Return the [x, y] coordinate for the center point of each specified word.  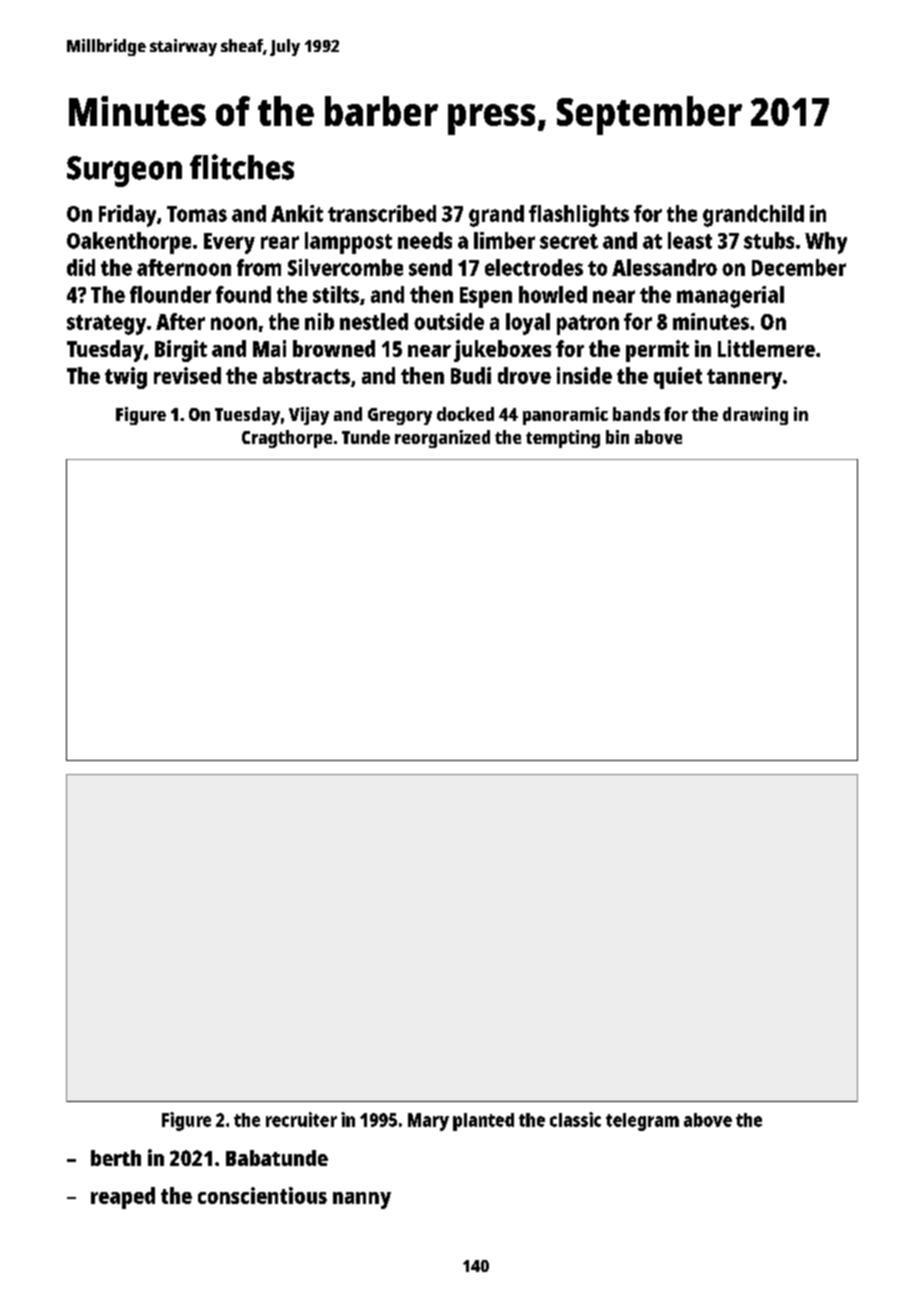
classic [575, 1119]
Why [826, 243]
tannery [744, 379]
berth [116, 1158]
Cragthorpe [287, 439]
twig [126, 378]
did [81, 267]
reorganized [442, 439]
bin [617, 437]
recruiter [301, 1119]
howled [553, 294]
